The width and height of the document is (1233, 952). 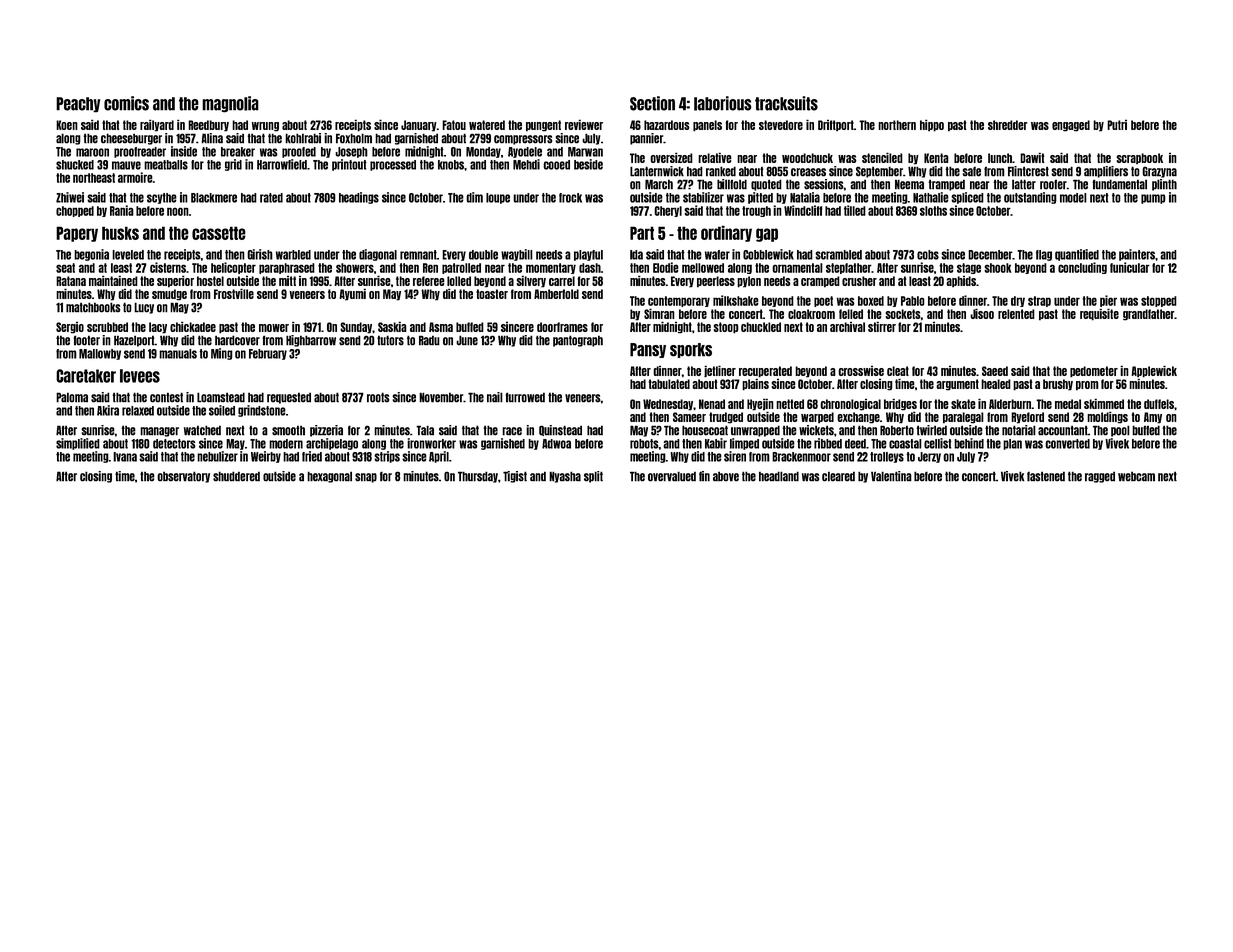 What do you see at coordinates (659, 184) in the document?
I see `March` at bounding box center [659, 184].
